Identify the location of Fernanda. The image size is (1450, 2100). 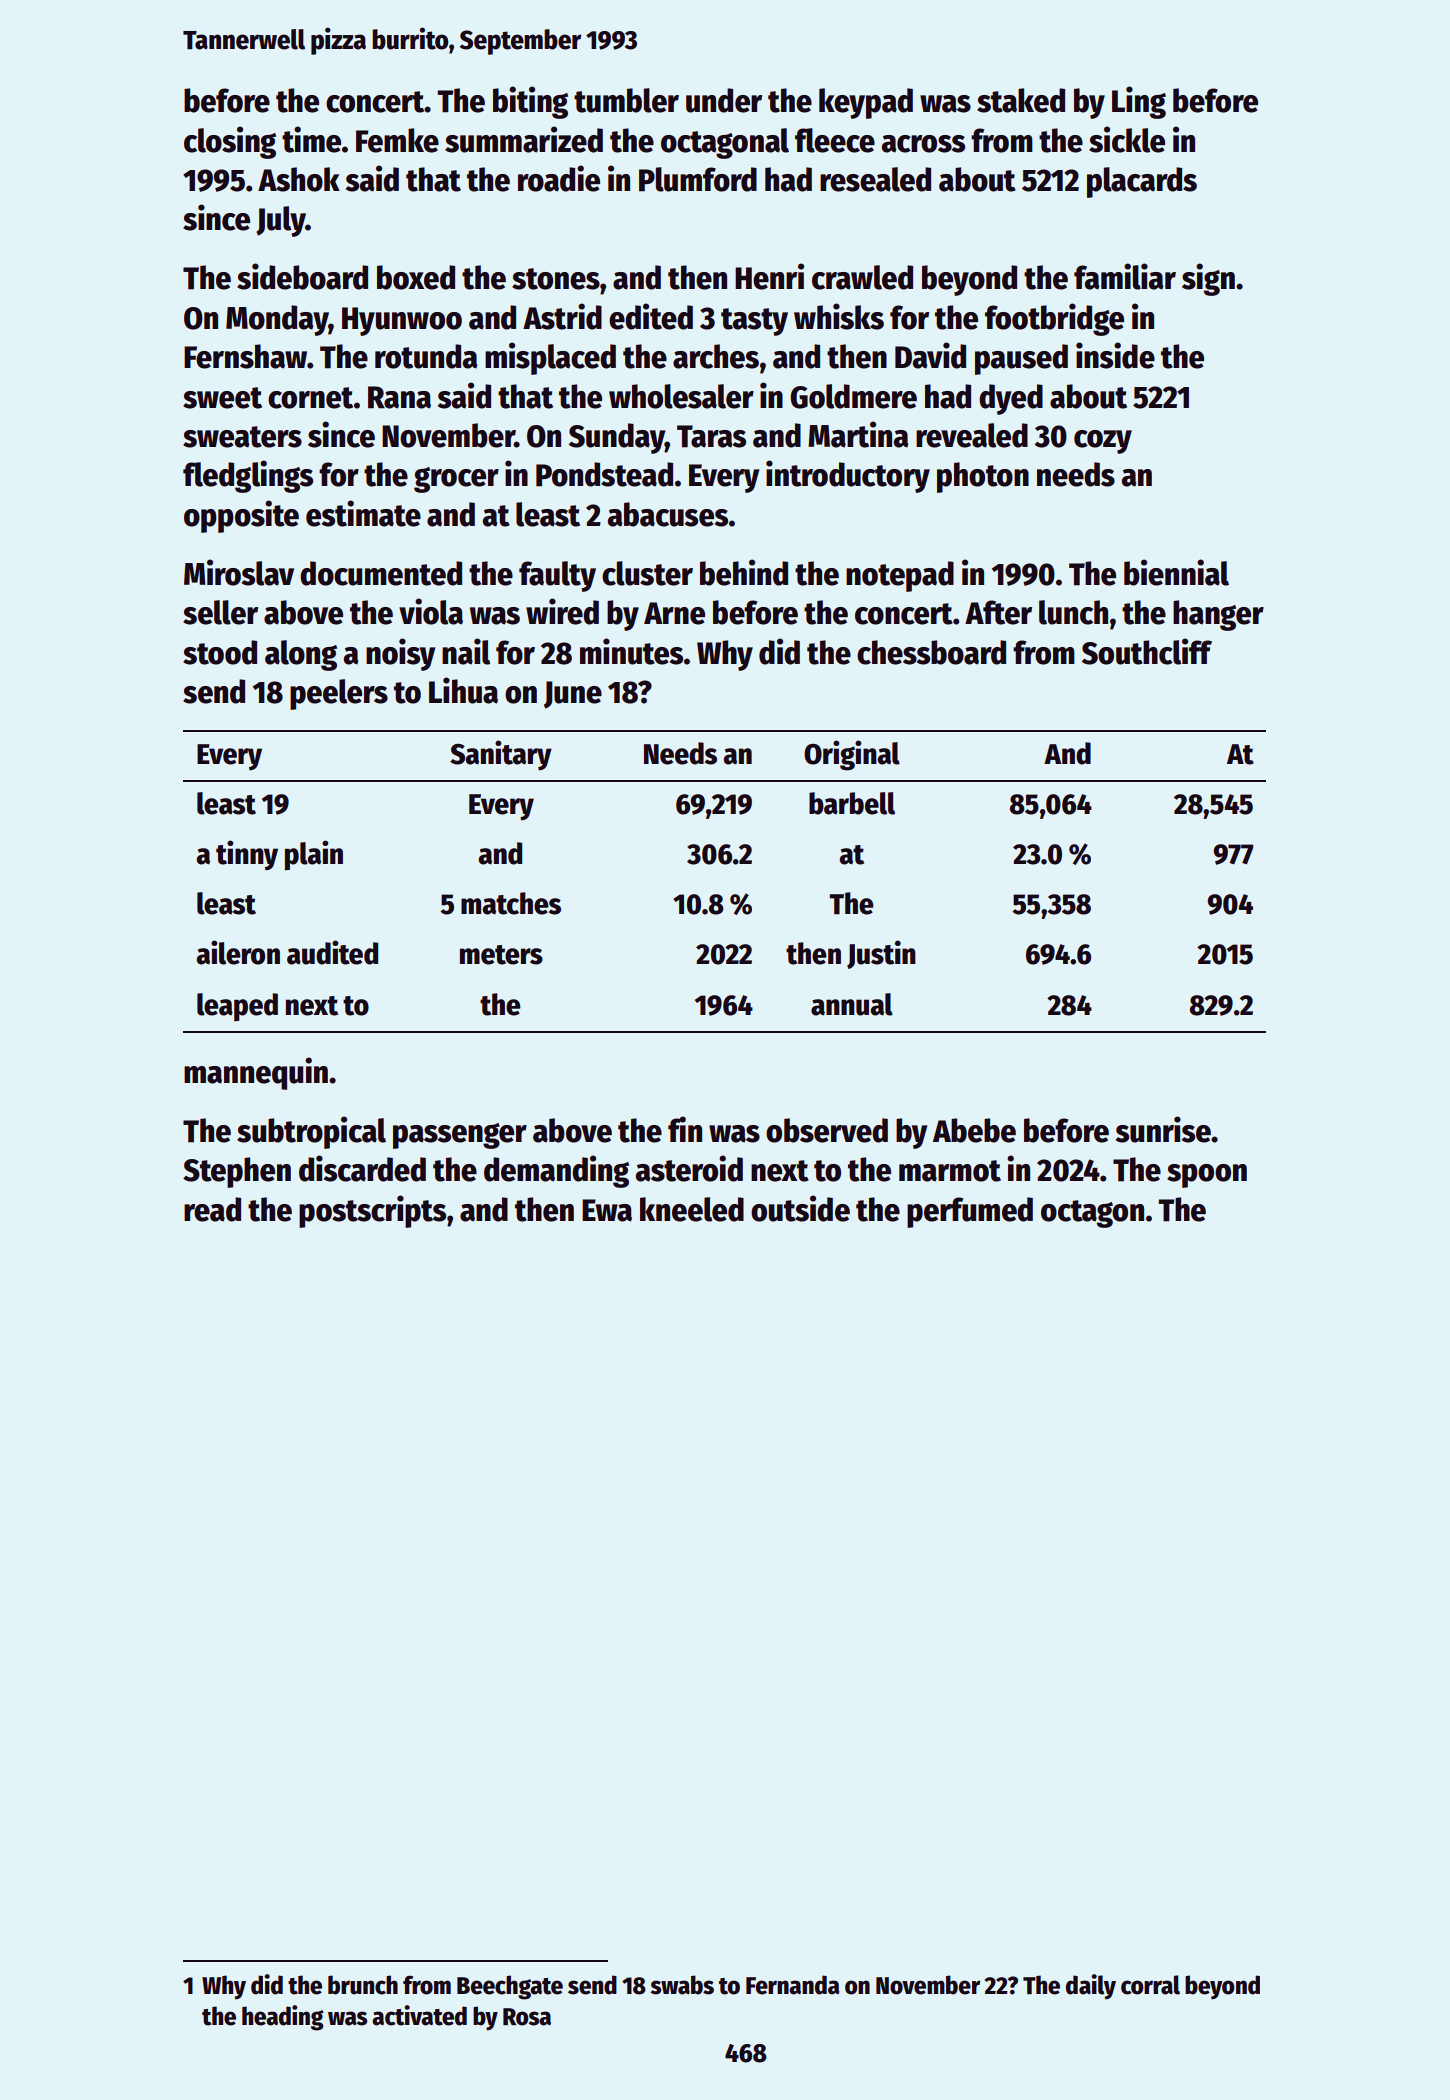
(793, 1985).
